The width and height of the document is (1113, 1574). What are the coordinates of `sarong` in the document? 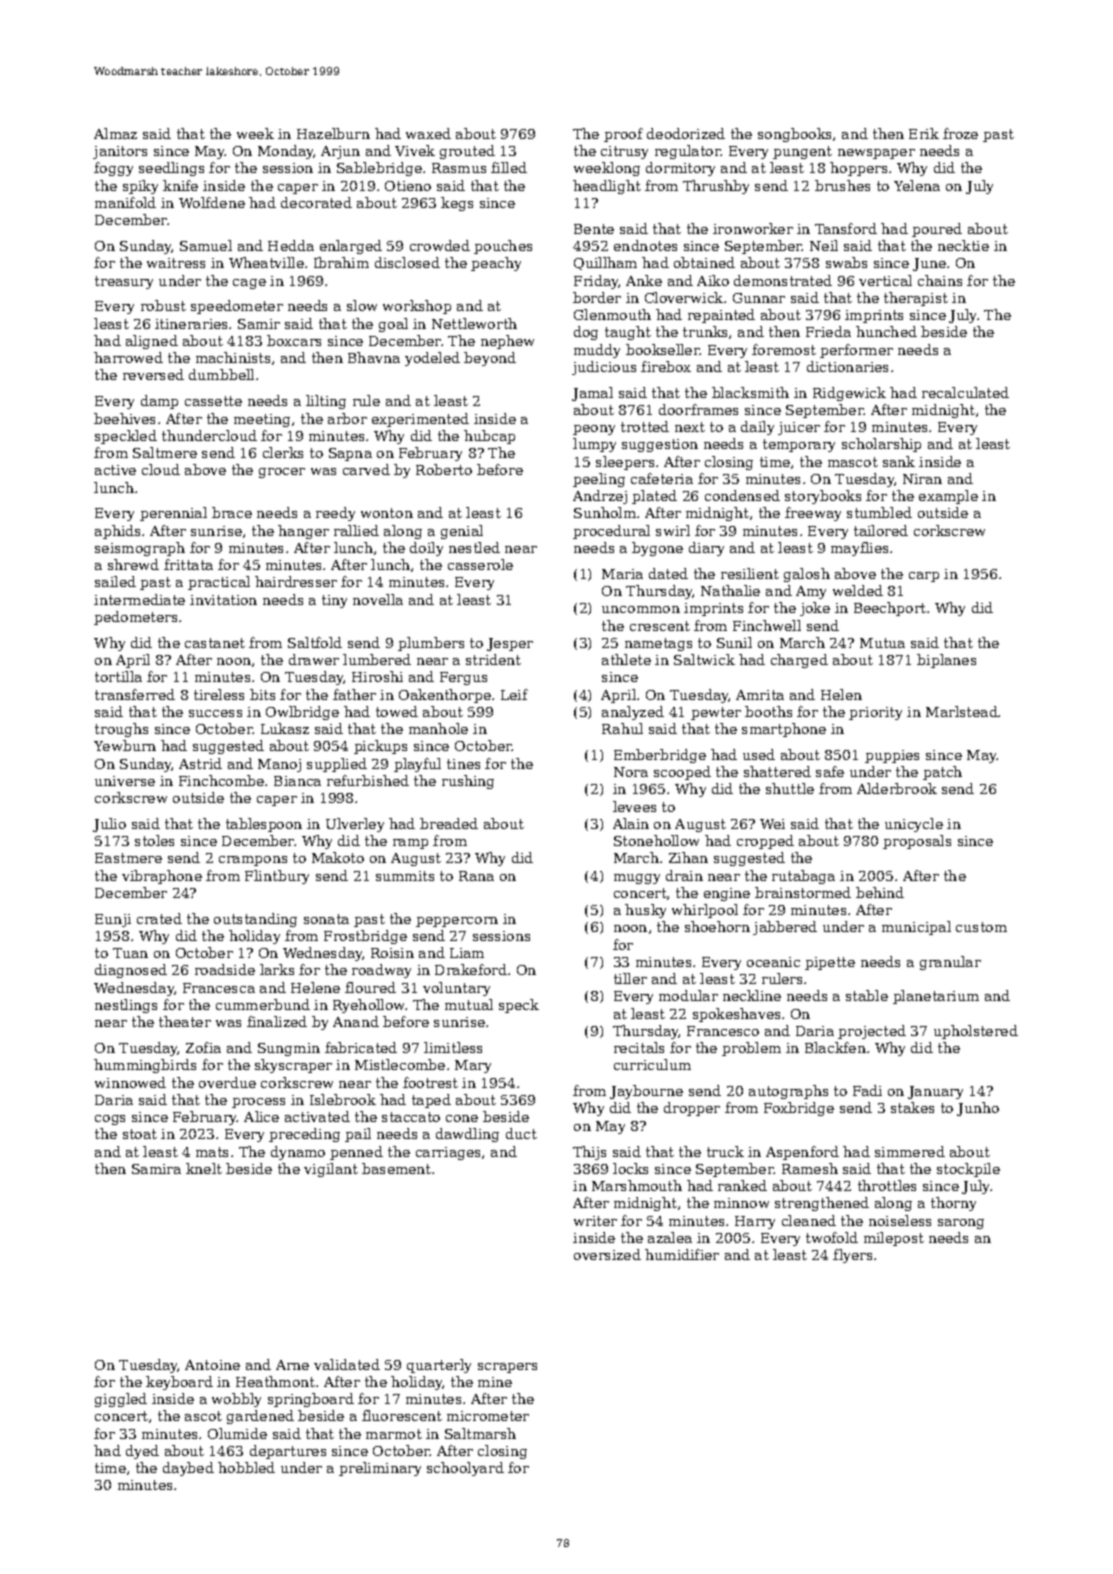 It's located at (961, 1224).
